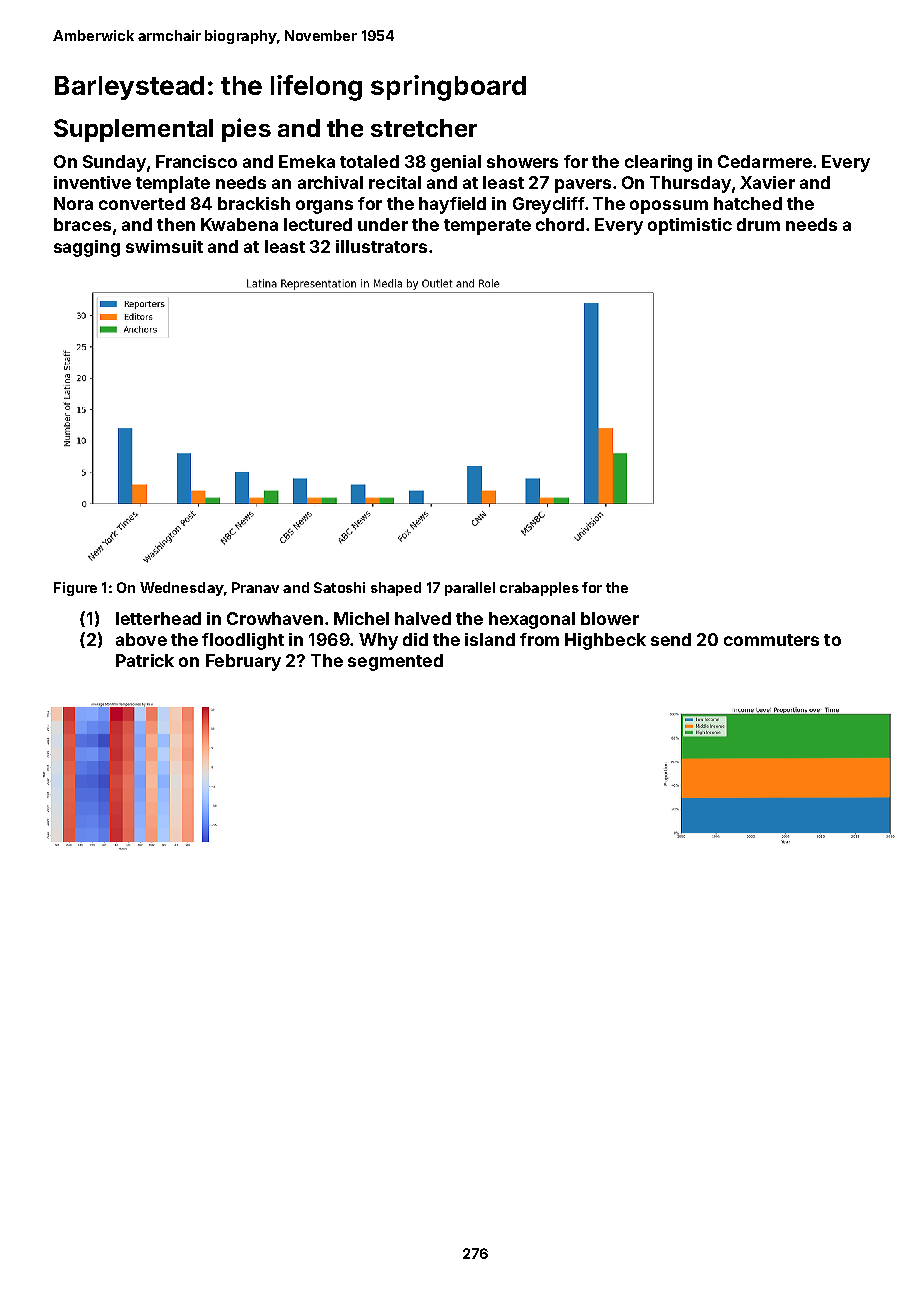  Describe the element at coordinates (539, 589) in the screenshot. I see `crabapples` at that location.
